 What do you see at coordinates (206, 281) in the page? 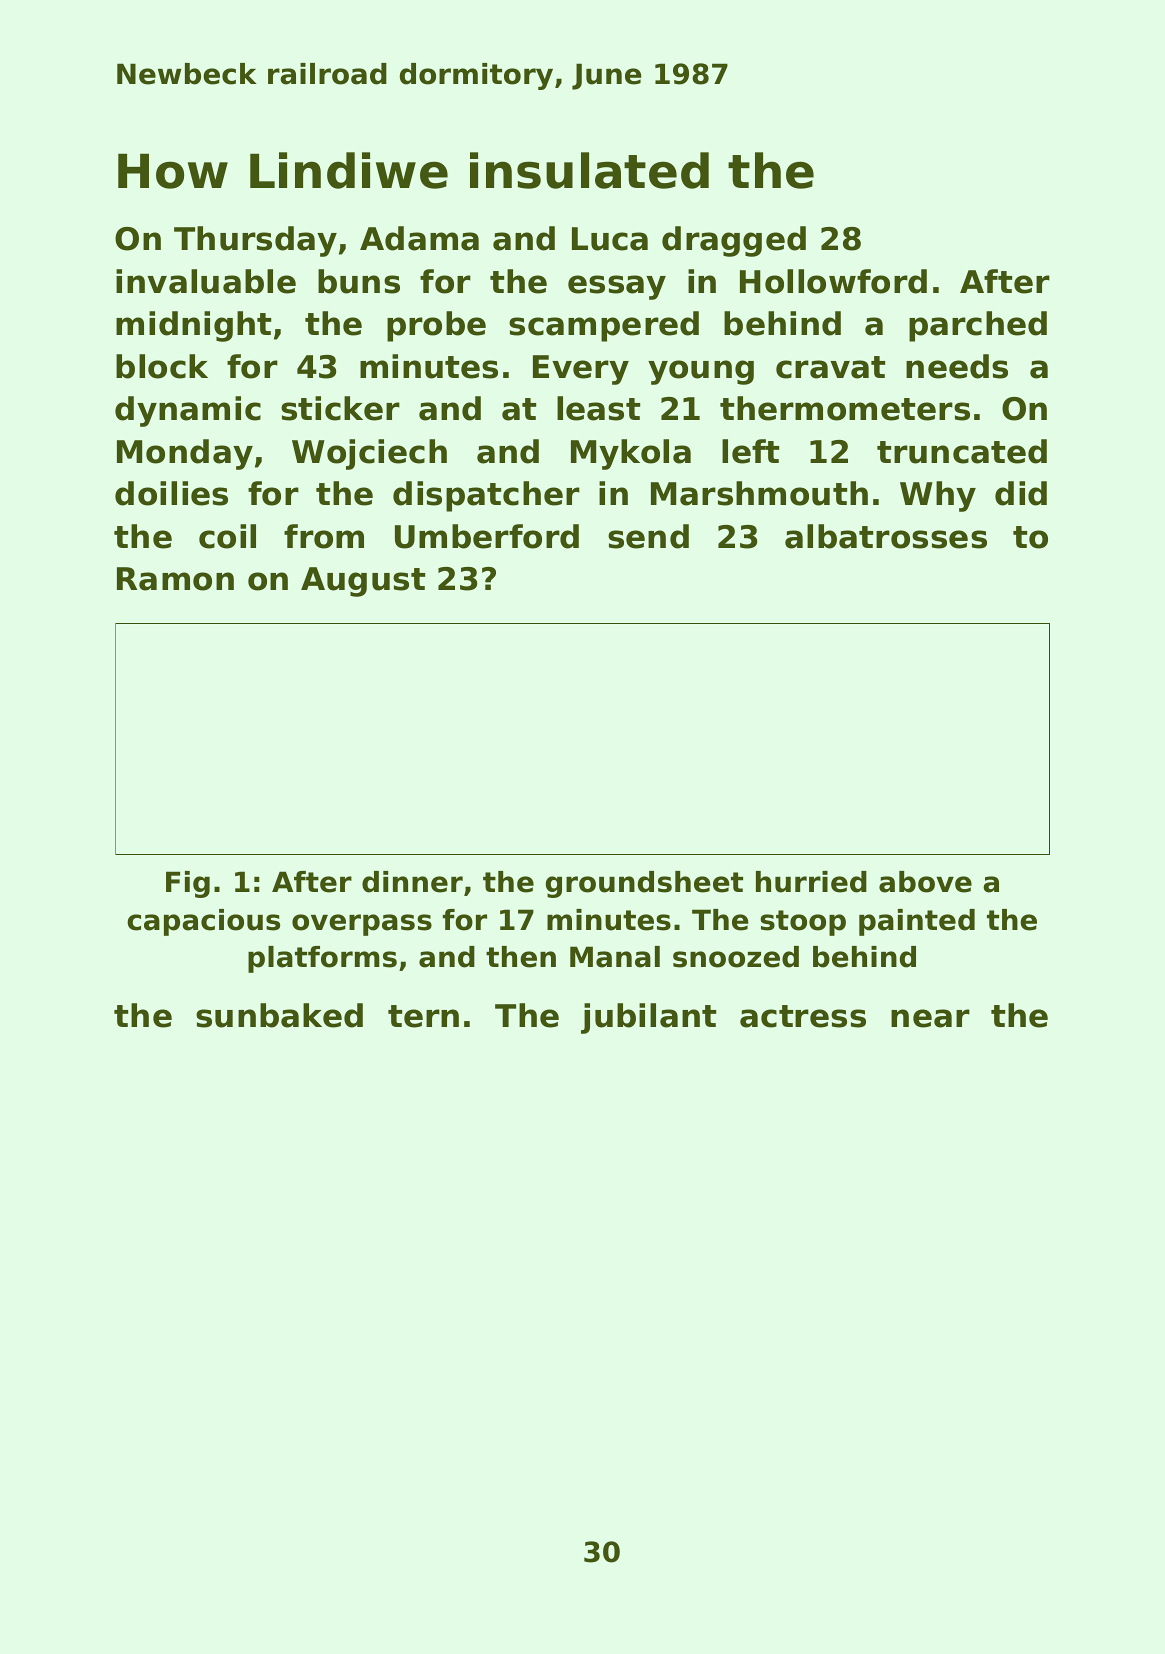
I see `invaluable` at bounding box center [206, 281].
